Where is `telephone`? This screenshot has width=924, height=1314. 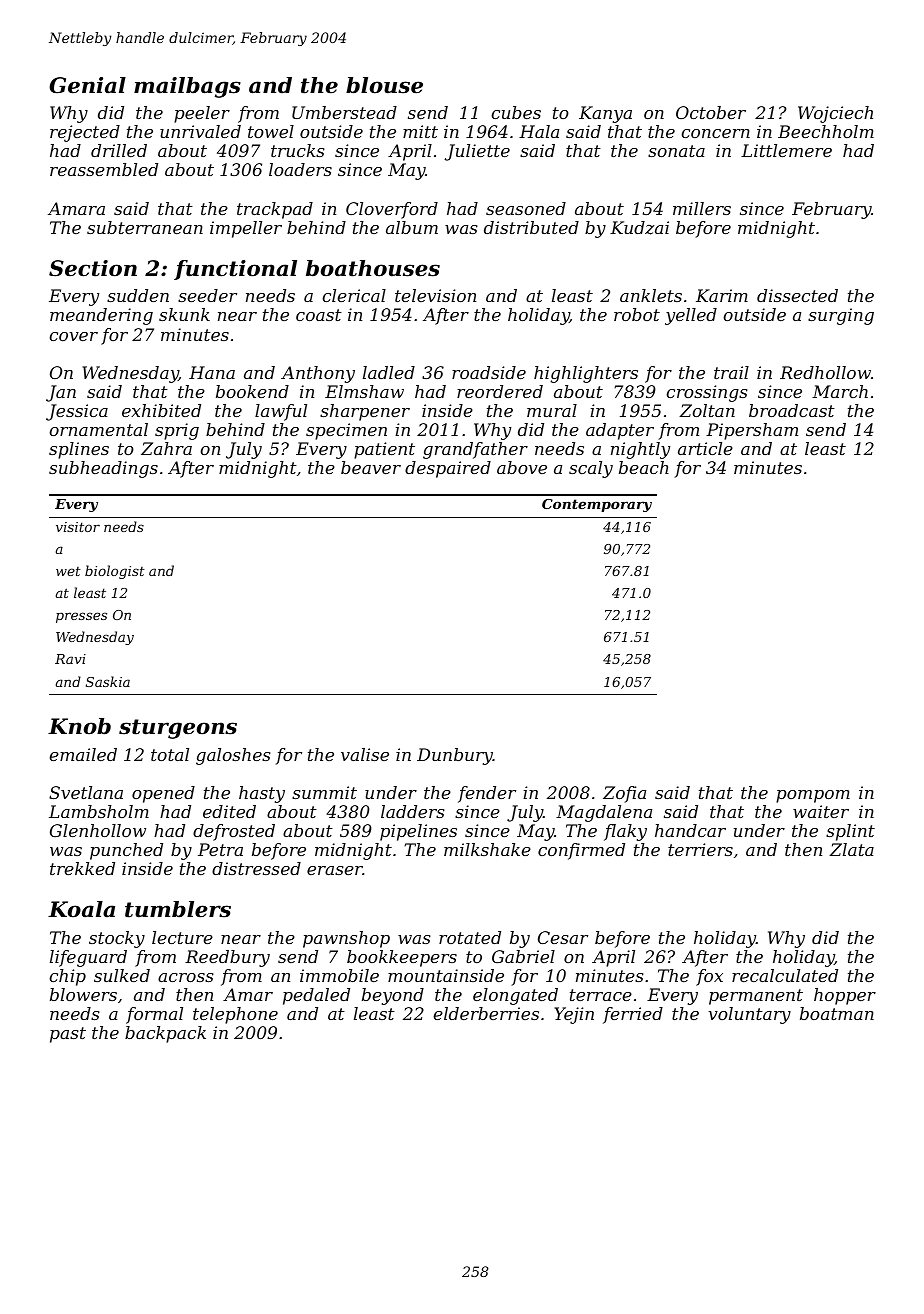
telephone is located at coordinates (235, 1015).
